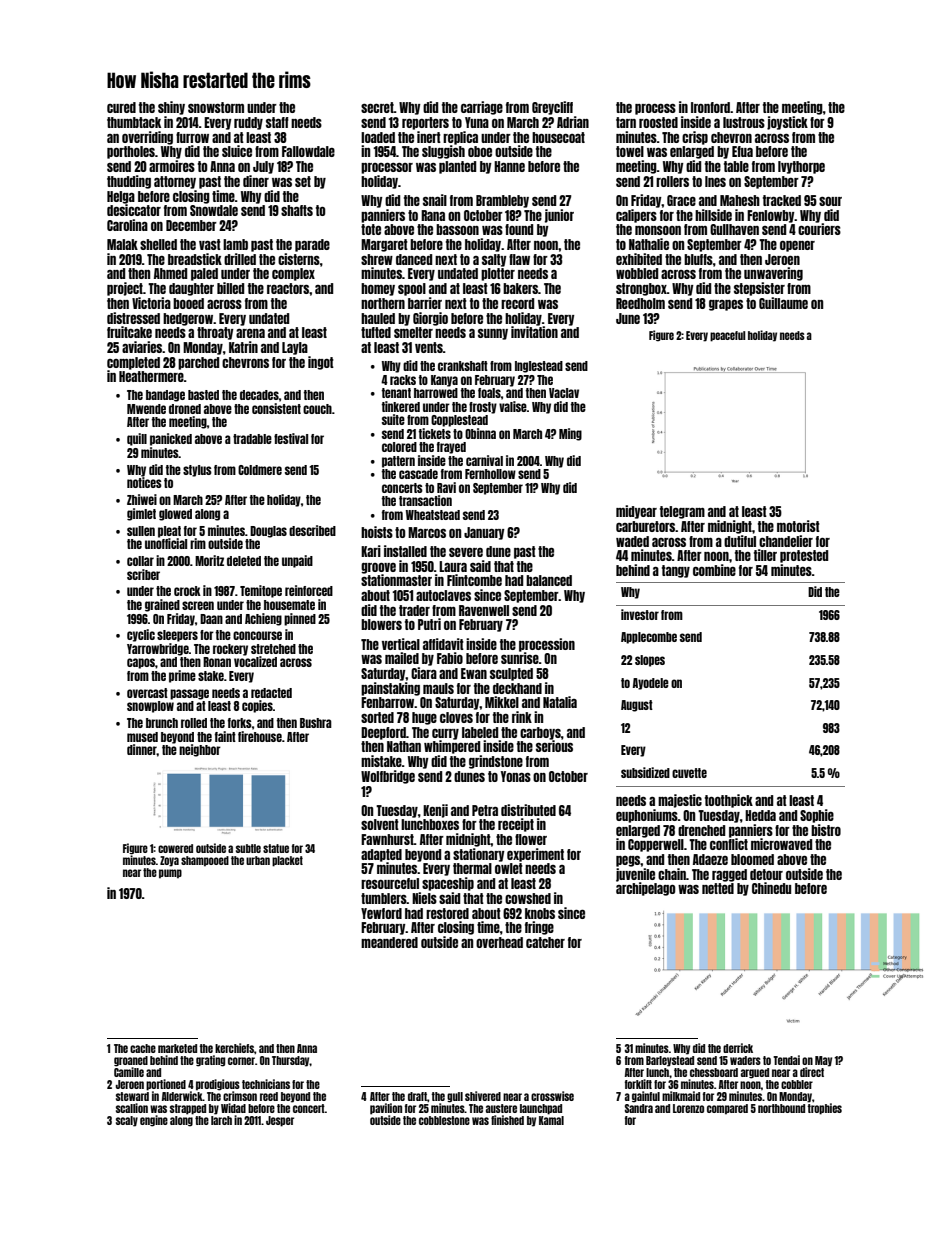 The height and width of the screenshot is (1233, 952). What do you see at coordinates (727, 336) in the screenshot?
I see `peaceful` at bounding box center [727, 336].
